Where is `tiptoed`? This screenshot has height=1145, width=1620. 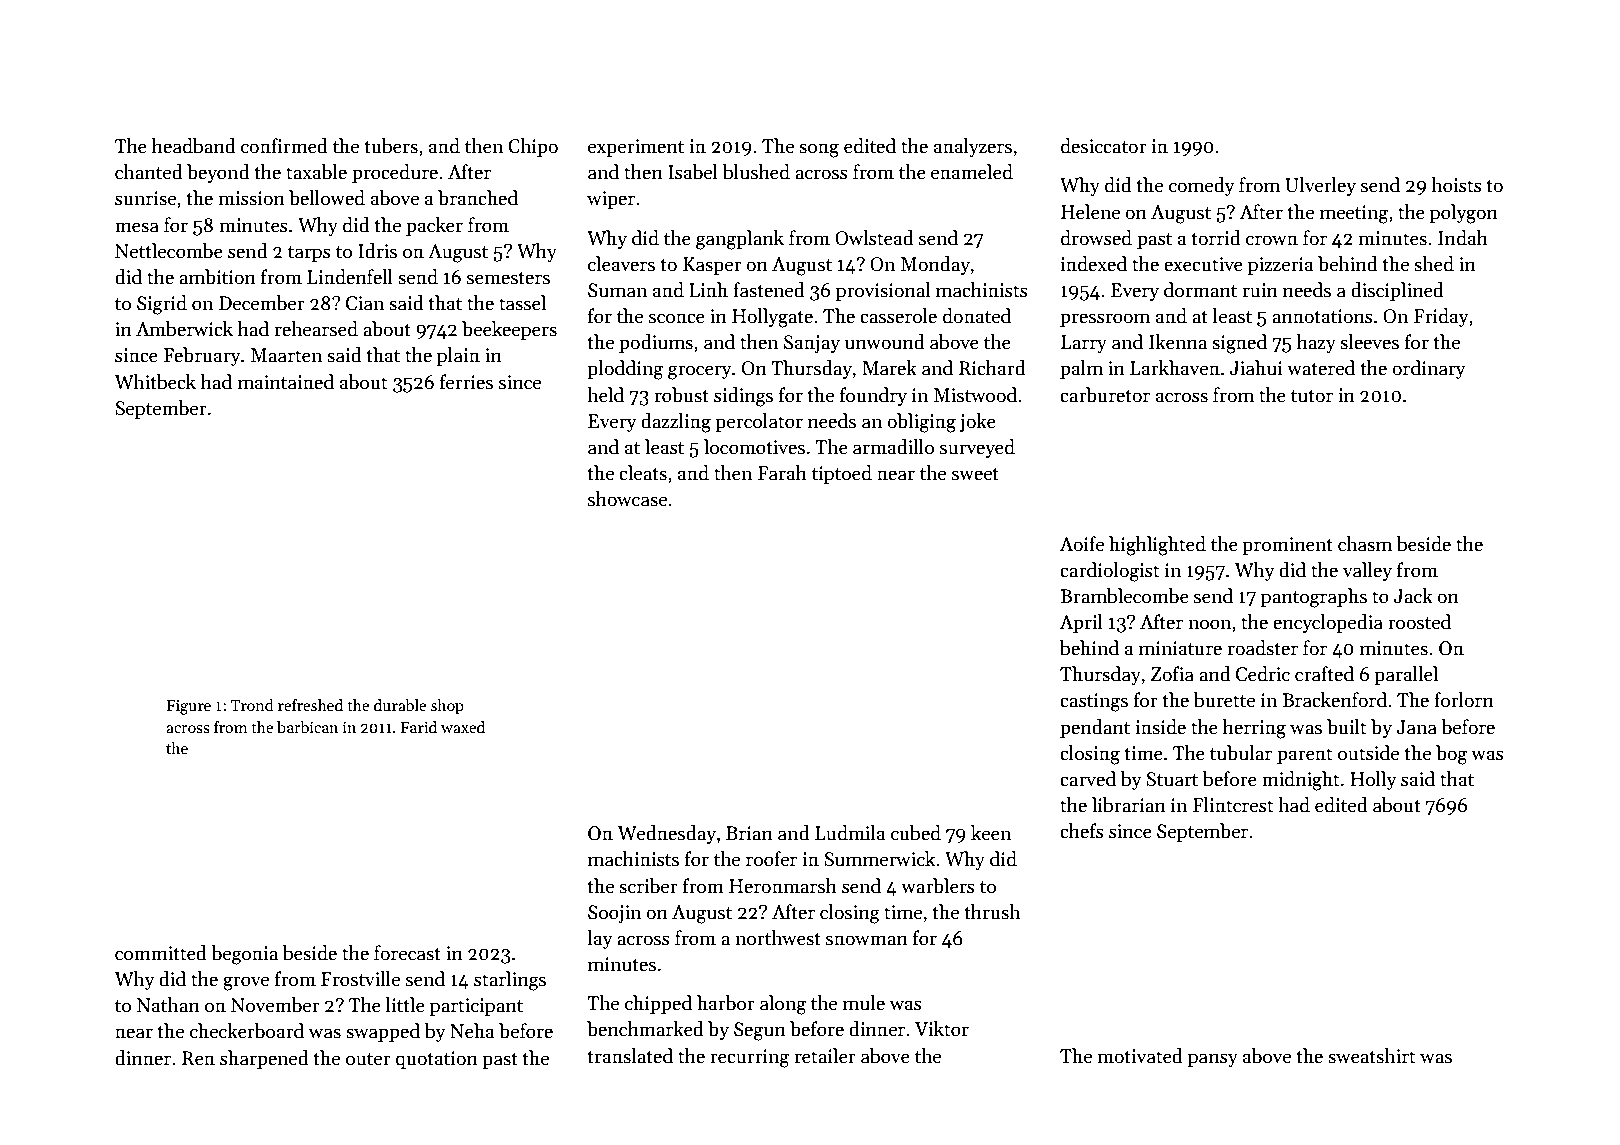 tiptoed is located at coordinates (842, 474).
